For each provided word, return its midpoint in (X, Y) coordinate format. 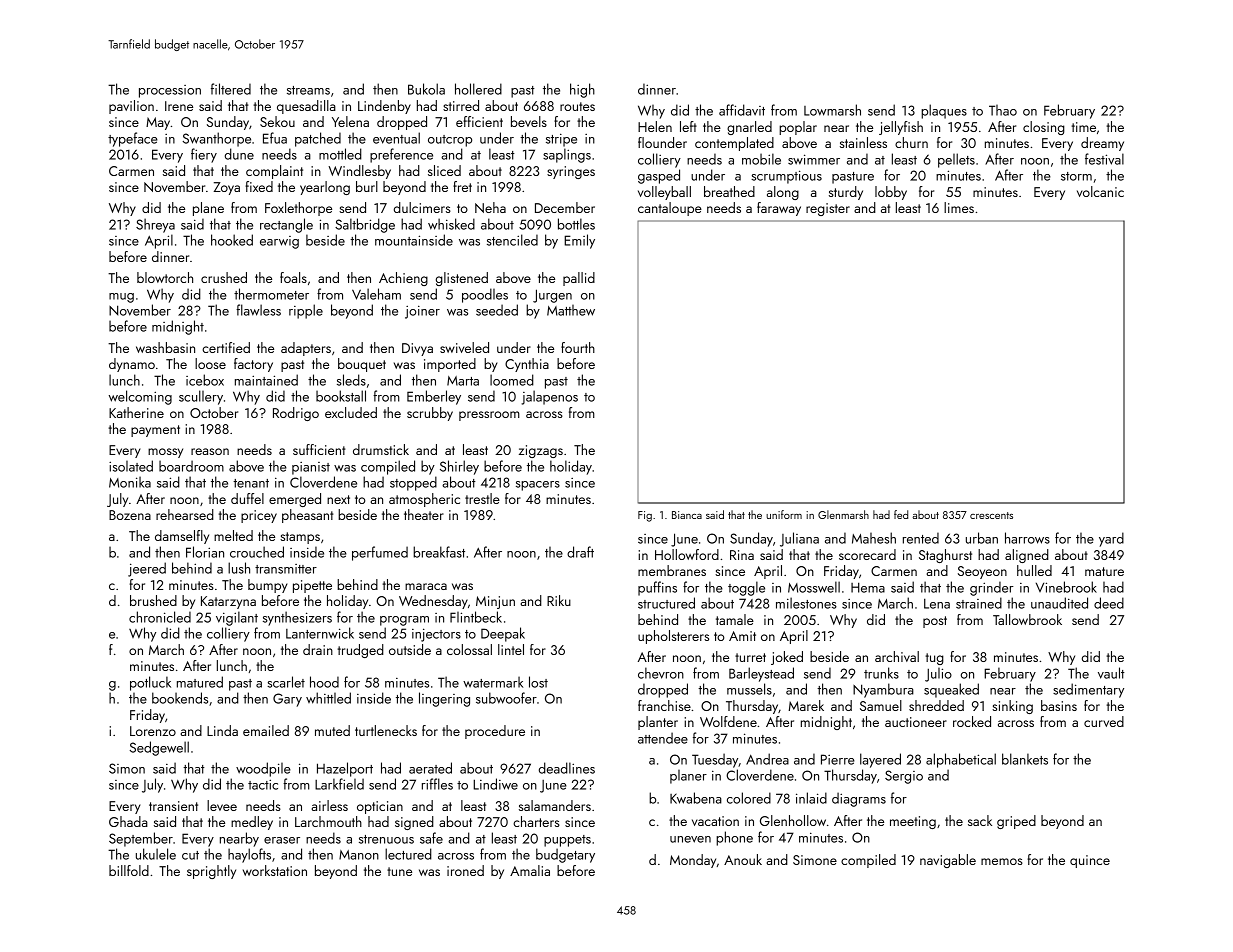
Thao (1003, 110)
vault (1111, 673)
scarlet (286, 682)
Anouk (743, 859)
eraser (282, 840)
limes (959, 207)
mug (121, 298)
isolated (131, 466)
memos (1002, 861)
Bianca (687, 515)
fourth (578, 347)
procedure (495, 732)
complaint (274, 172)
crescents (991, 515)
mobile (761, 159)
